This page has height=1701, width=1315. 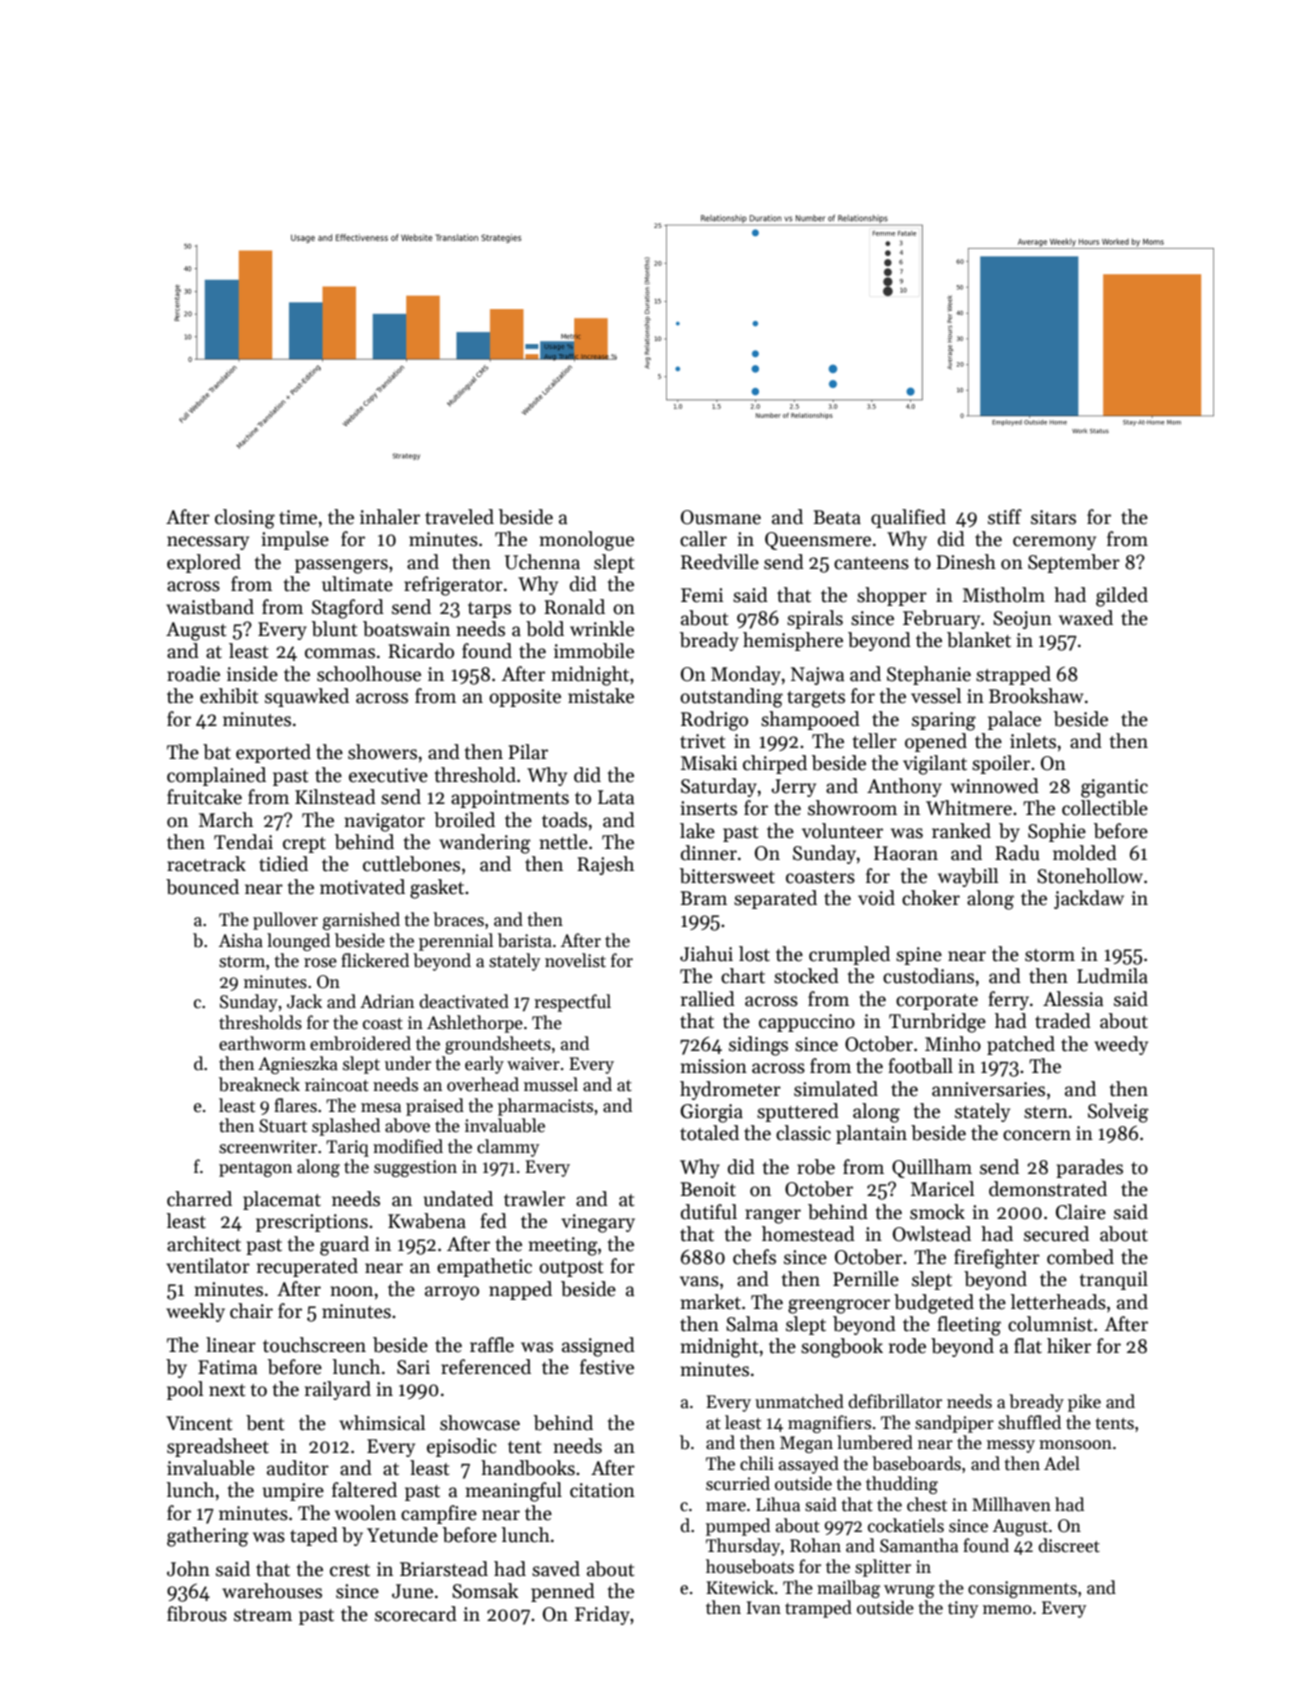 I want to click on sitars, so click(x=1053, y=517).
